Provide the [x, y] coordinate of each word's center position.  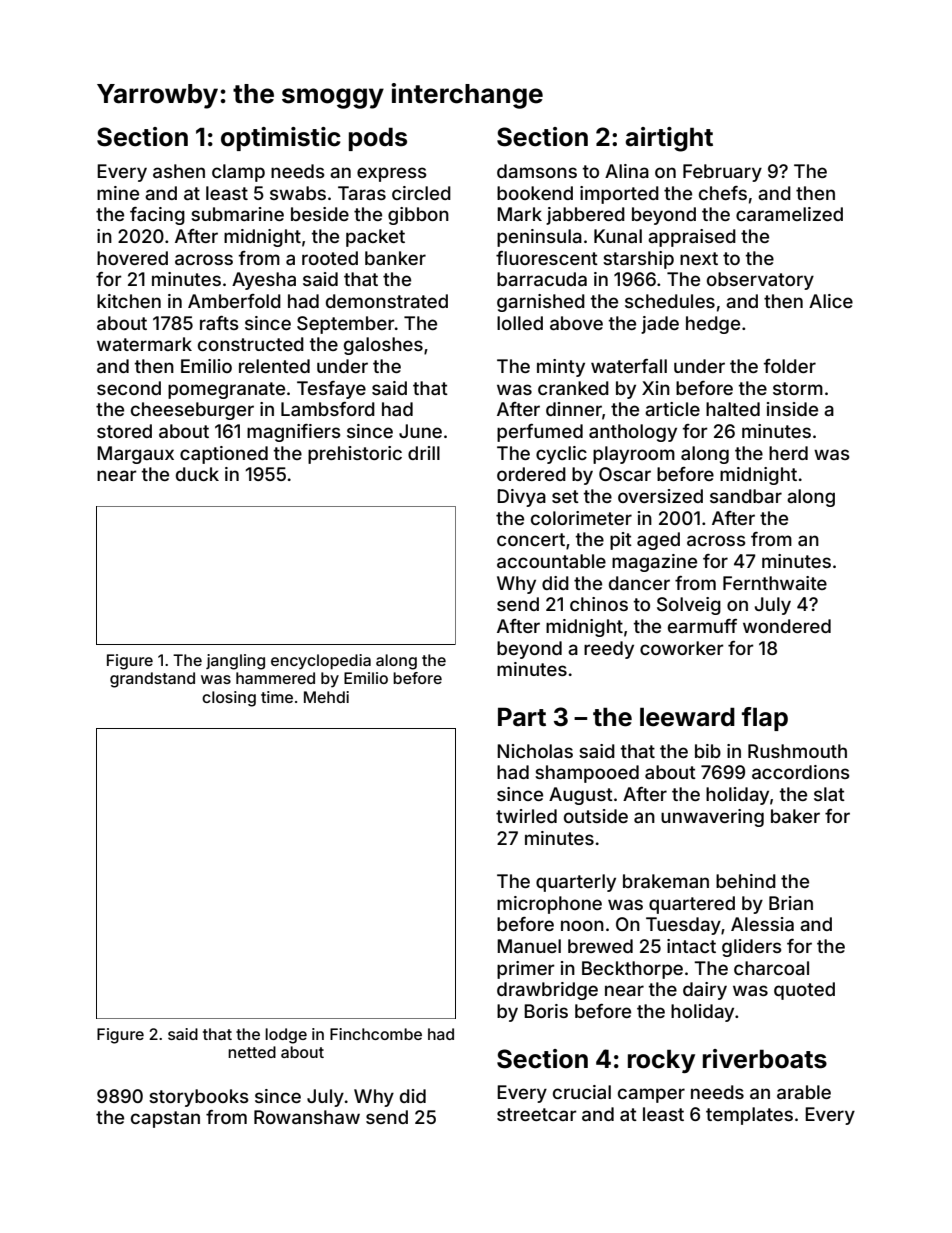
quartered [692, 905]
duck [197, 474]
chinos [599, 604]
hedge [713, 325]
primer [526, 970]
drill [424, 453]
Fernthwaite [775, 583]
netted [252, 1052]
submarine [237, 214]
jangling [235, 662]
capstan [165, 1119]
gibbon [418, 216]
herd [788, 453]
